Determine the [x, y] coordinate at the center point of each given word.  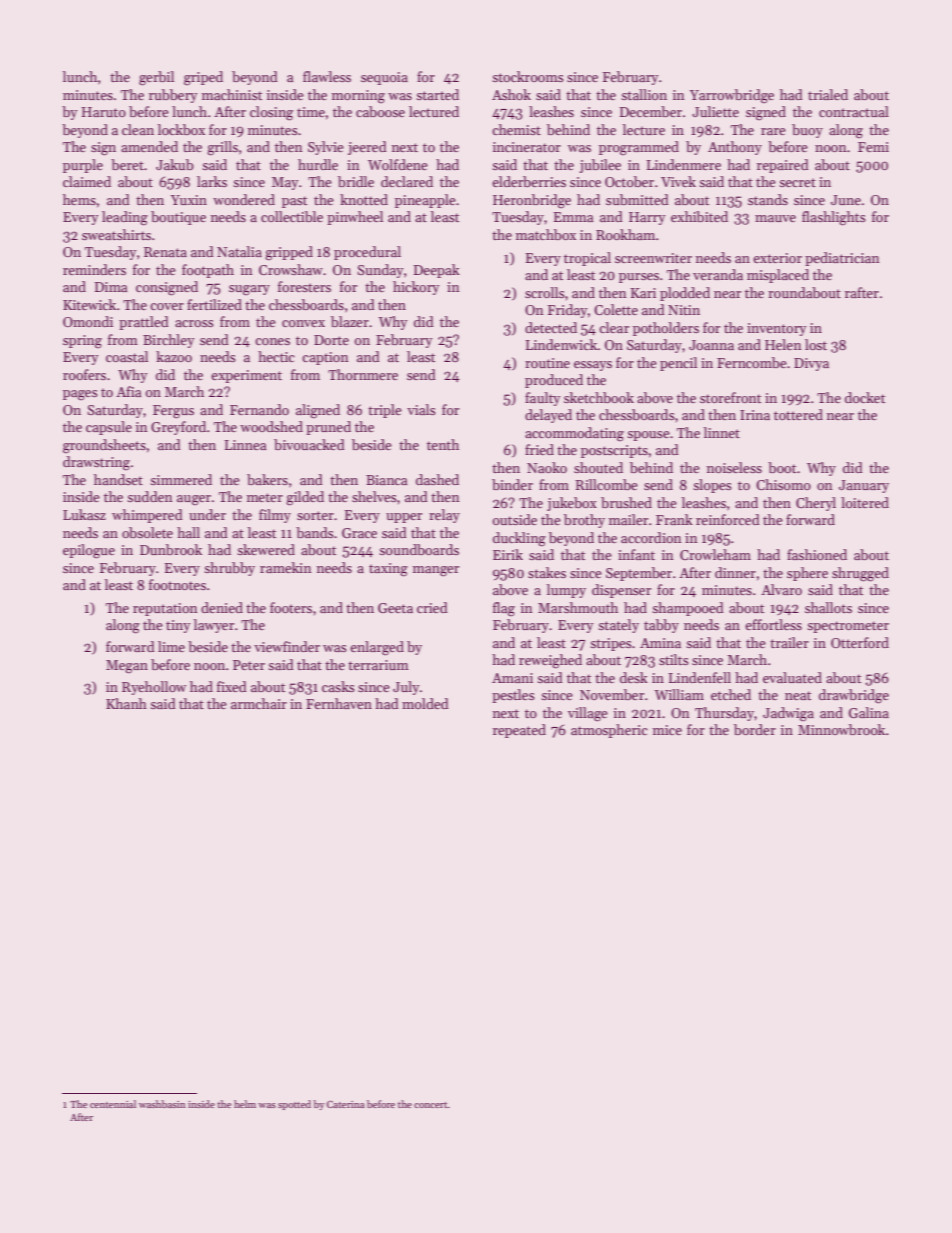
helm [245, 1104]
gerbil [156, 78]
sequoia [384, 78]
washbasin [162, 1104]
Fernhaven [339, 703]
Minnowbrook [841, 729]
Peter [249, 665]
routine [547, 363]
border [755, 729]
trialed [828, 94]
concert [431, 1105]
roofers [84, 374]
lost [816, 344]
